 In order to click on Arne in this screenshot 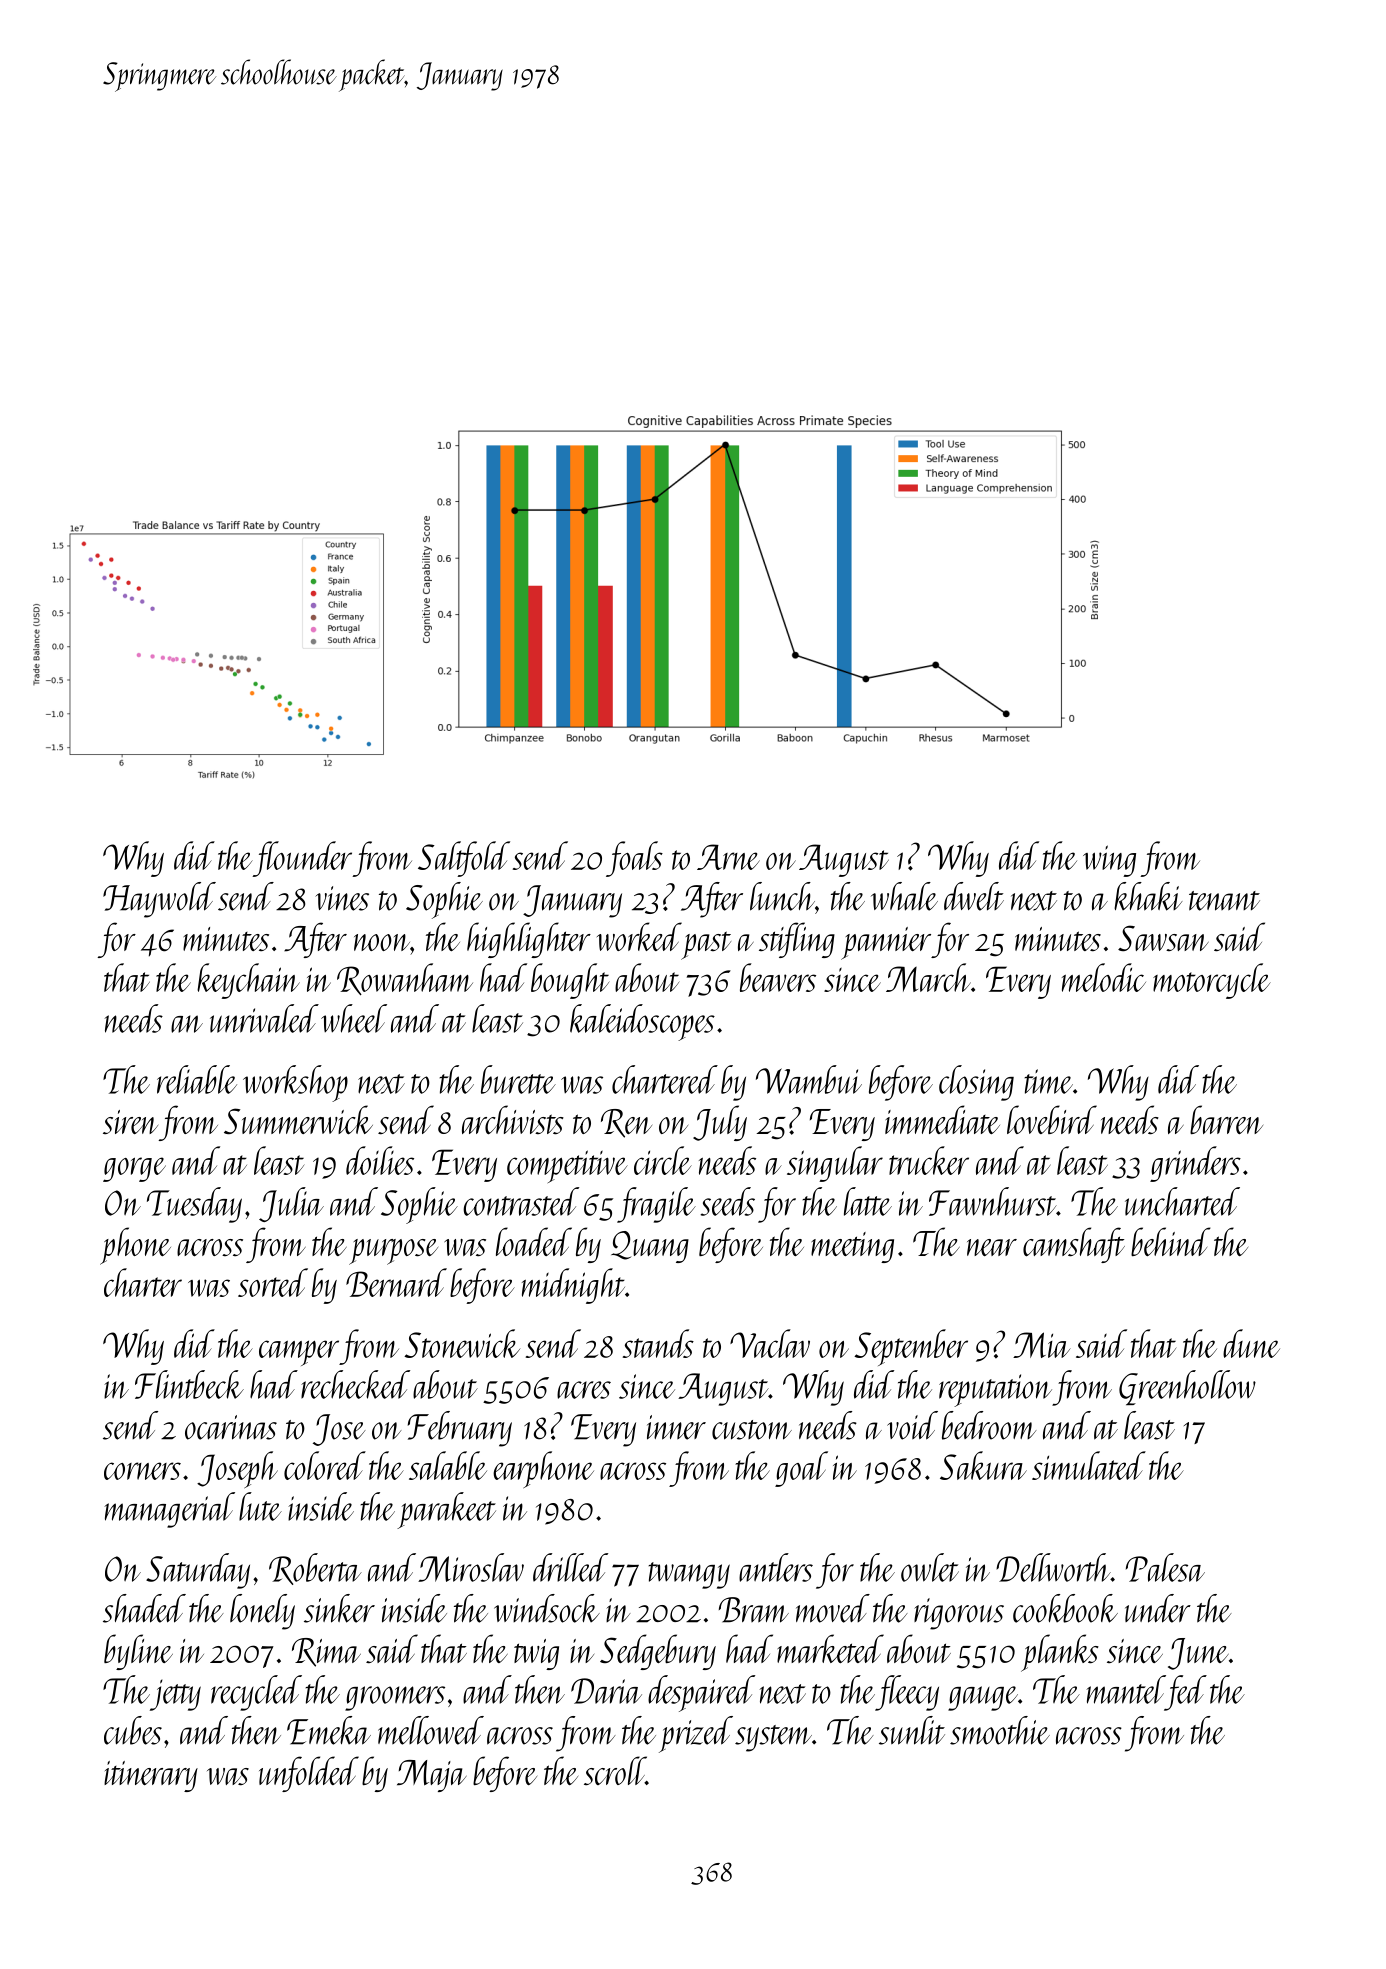, I will do `click(728, 857)`.
